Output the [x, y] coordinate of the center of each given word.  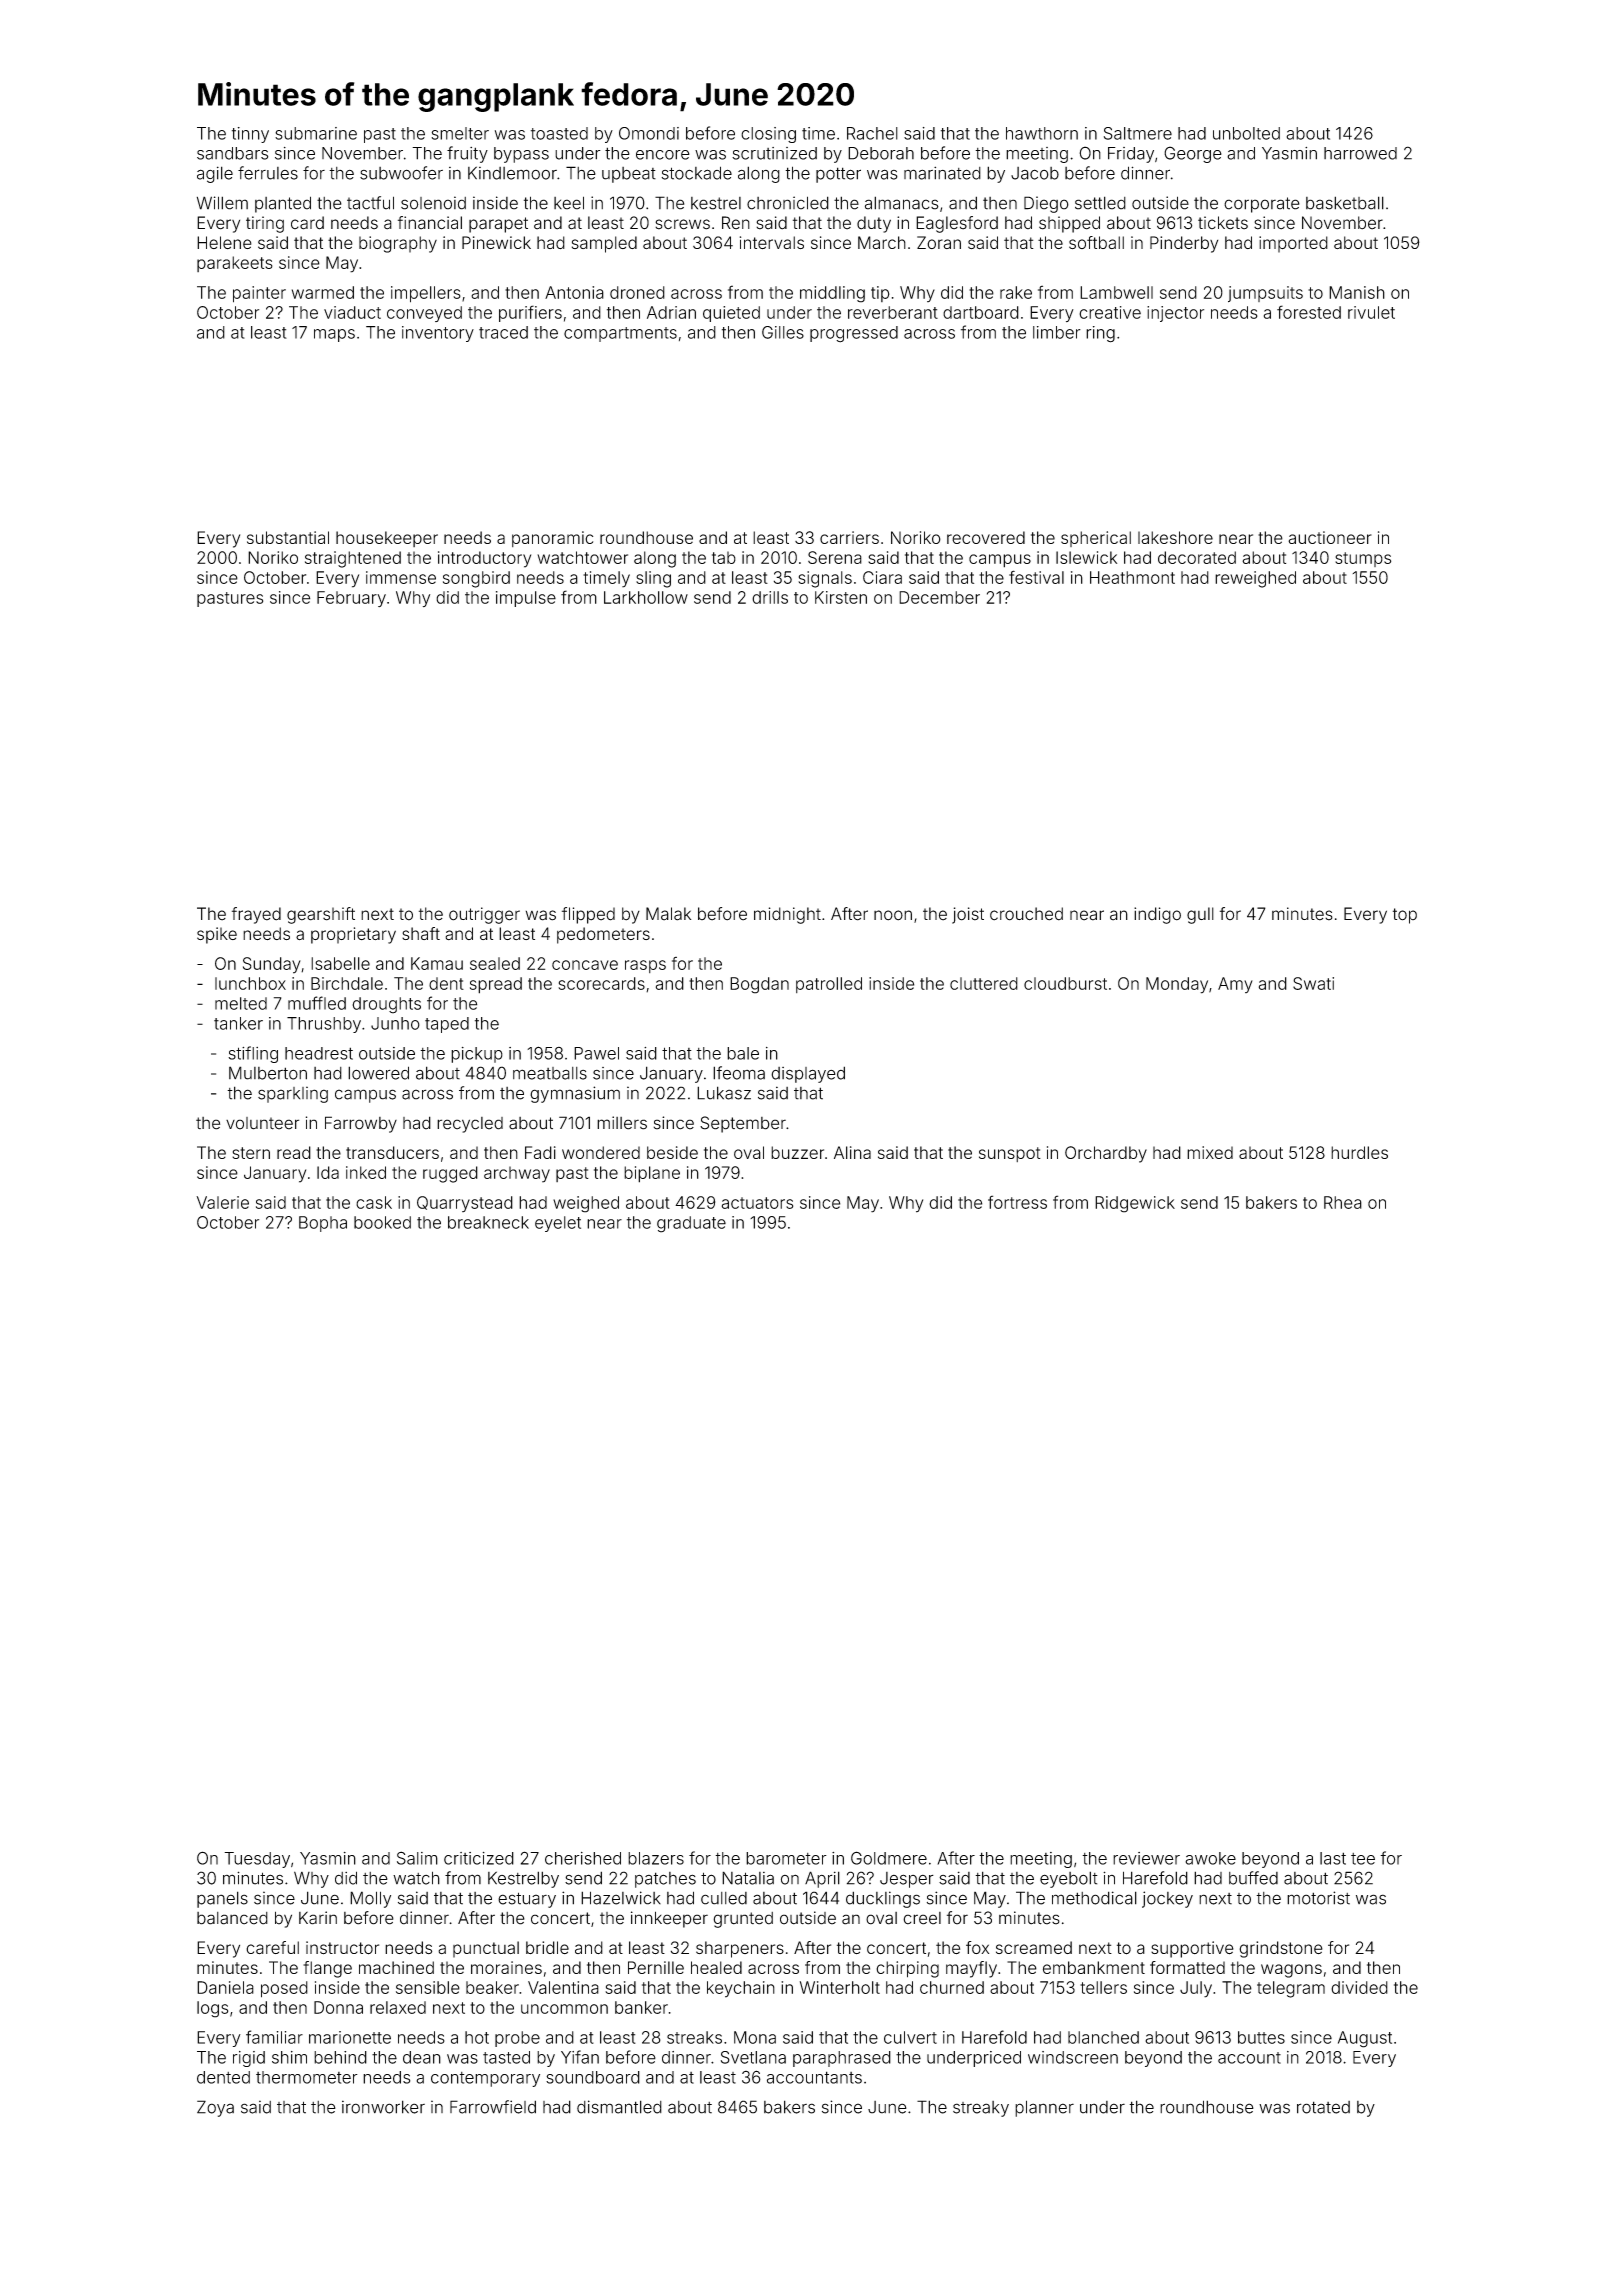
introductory [484, 559]
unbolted [1246, 133]
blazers [656, 1858]
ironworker [383, 2107]
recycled [470, 1125]
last [1333, 1858]
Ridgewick [1135, 1204]
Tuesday [257, 1860]
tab [724, 557]
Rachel [872, 133]
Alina [852, 1152]
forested [1309, 312]
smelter [460, 133]
